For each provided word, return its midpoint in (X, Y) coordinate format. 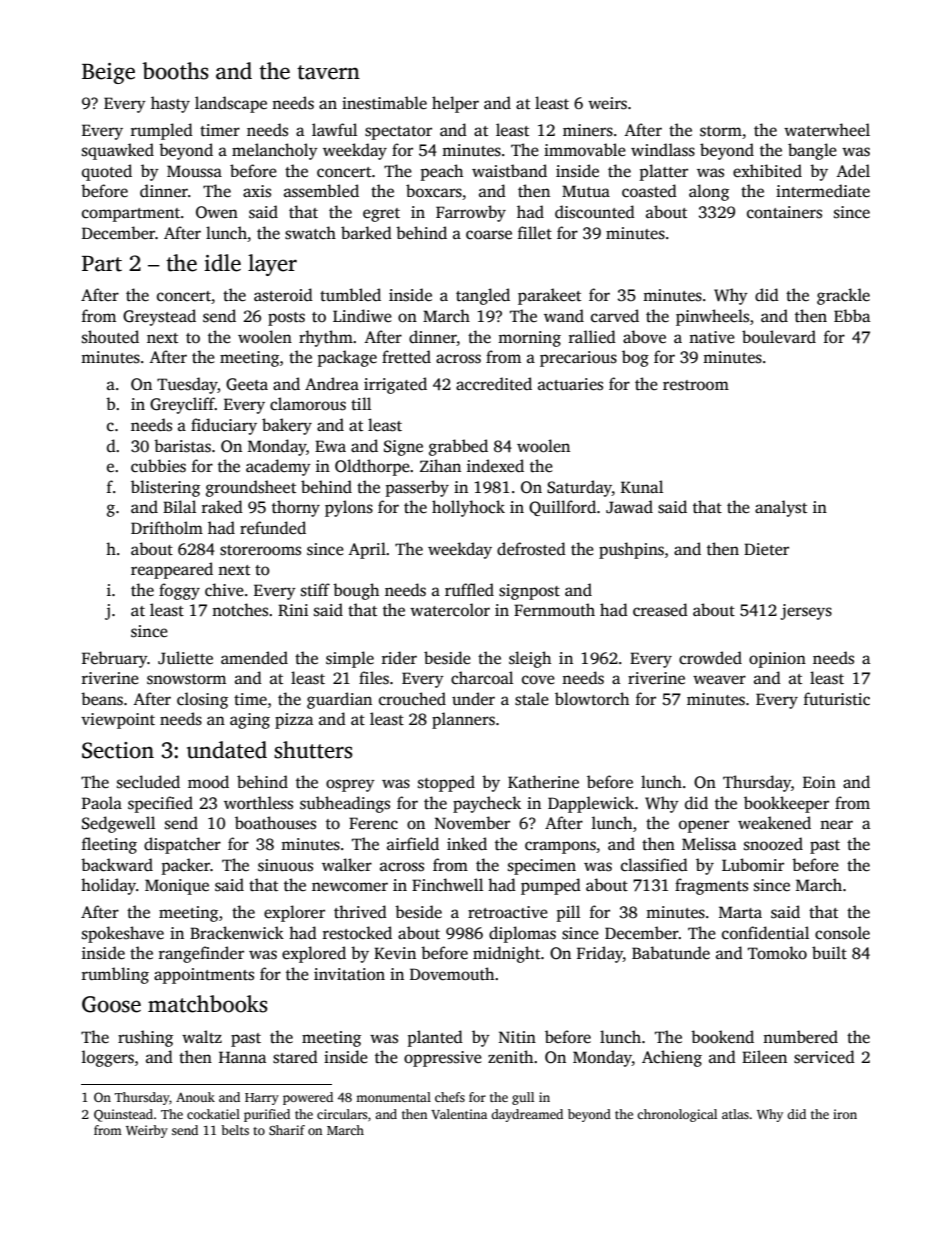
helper (455, 104)
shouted (110, 337)
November (472, 823)
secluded (148, 782)
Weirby (147, 1131)
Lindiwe (362, 315)
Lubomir (753, 864)
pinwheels (712, 317)
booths (175, 71)
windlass (663, 150)
